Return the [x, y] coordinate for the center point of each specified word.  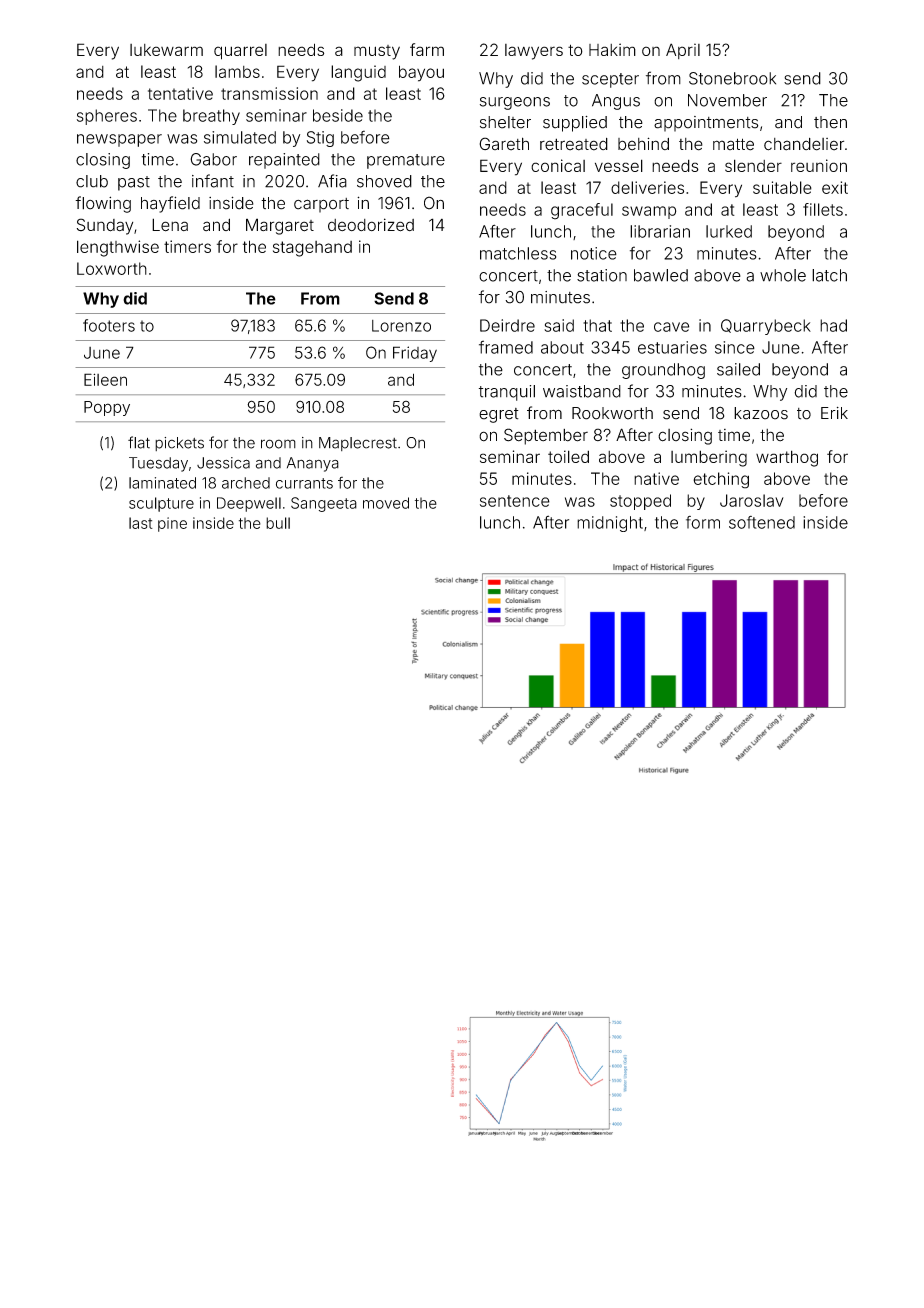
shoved [384, 181]
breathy [211, 117]
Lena [170, 225]
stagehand [312, 249]
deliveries [647, 187]
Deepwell [249, 504]
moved [386, 503]
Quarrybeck [766, 327]
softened [762, 522]
